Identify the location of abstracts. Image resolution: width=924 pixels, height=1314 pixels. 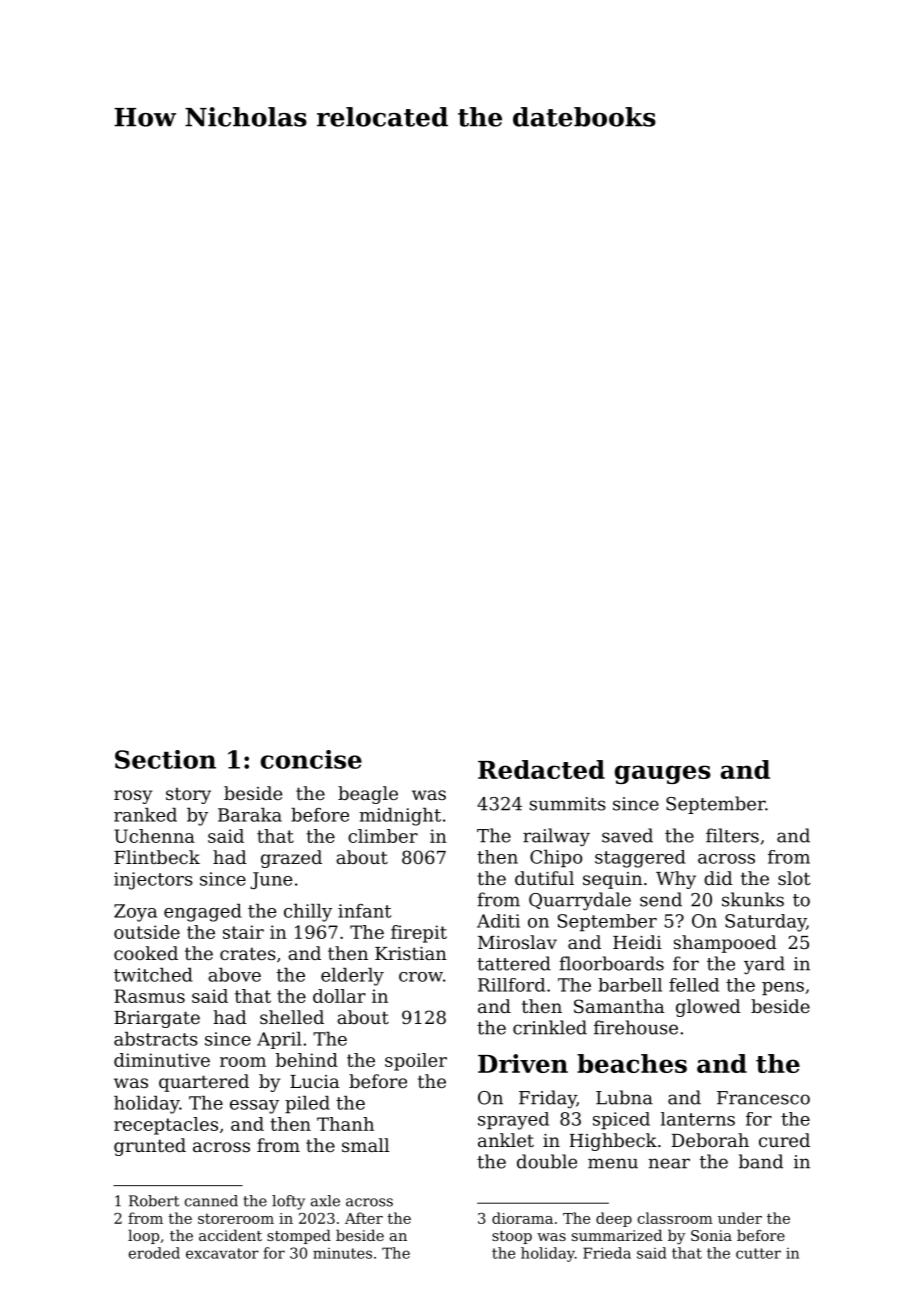
(156, 1039).
